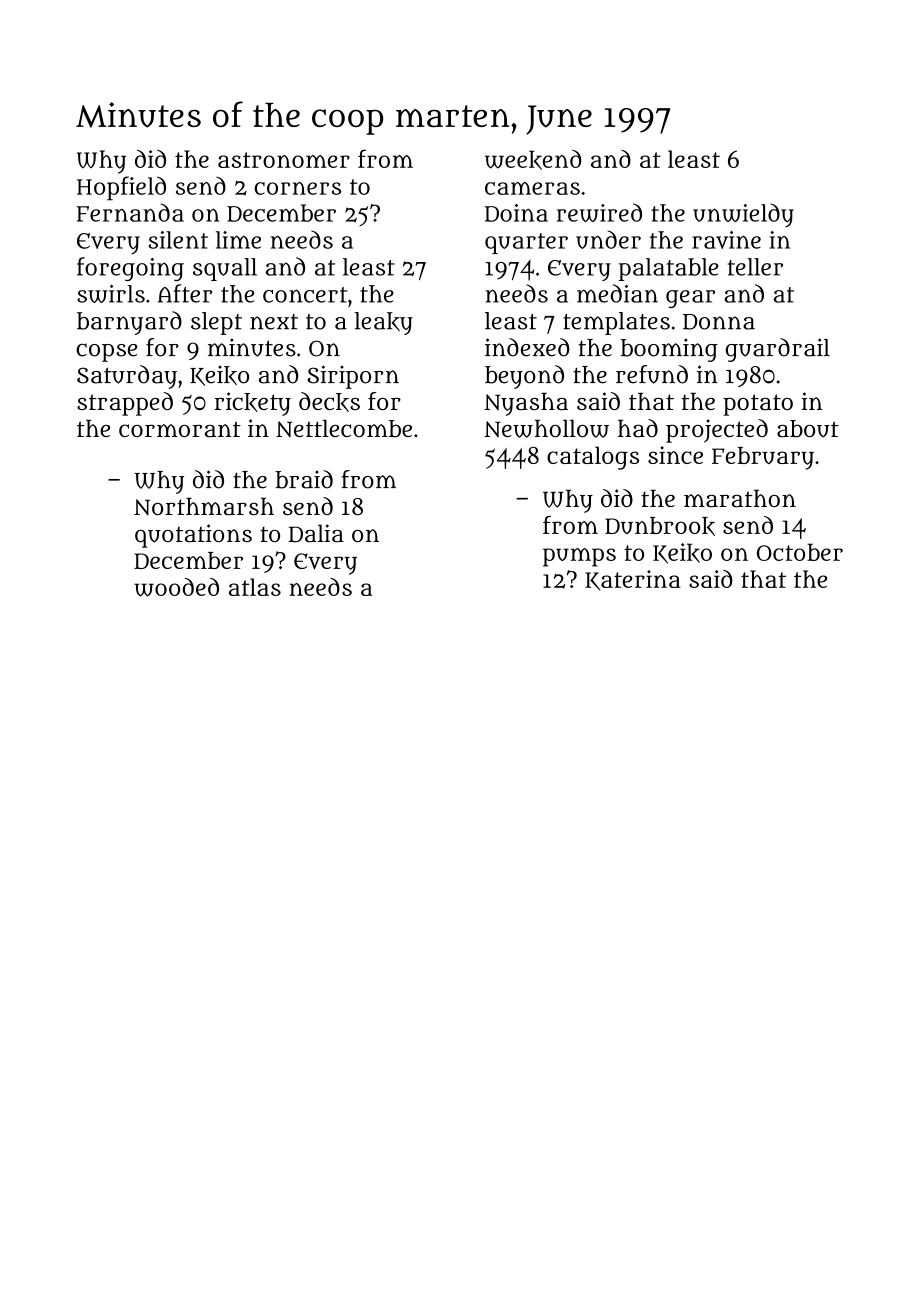  I want to click on Hopfield, so click(121, 188).
